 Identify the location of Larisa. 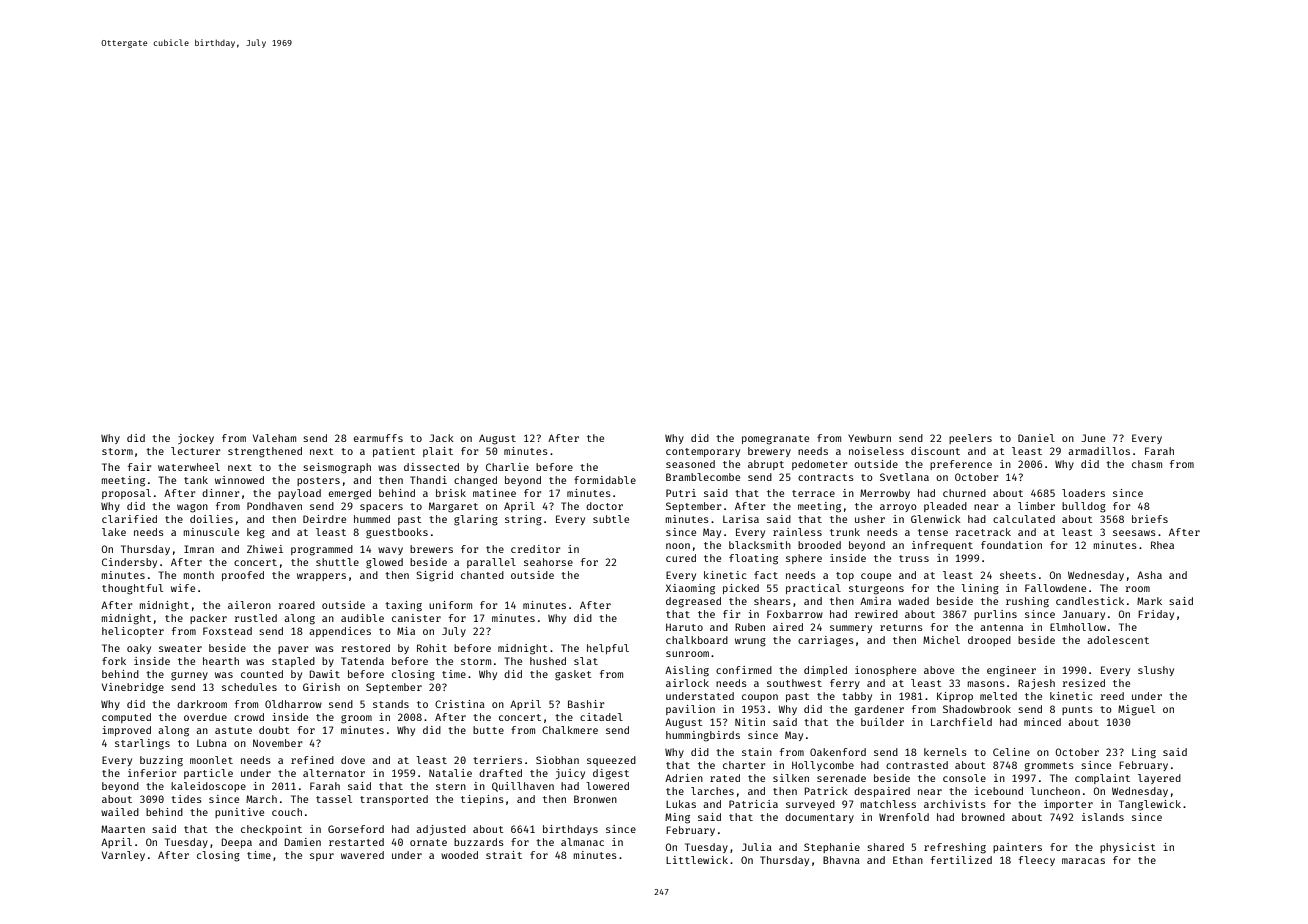
(741, 519).
